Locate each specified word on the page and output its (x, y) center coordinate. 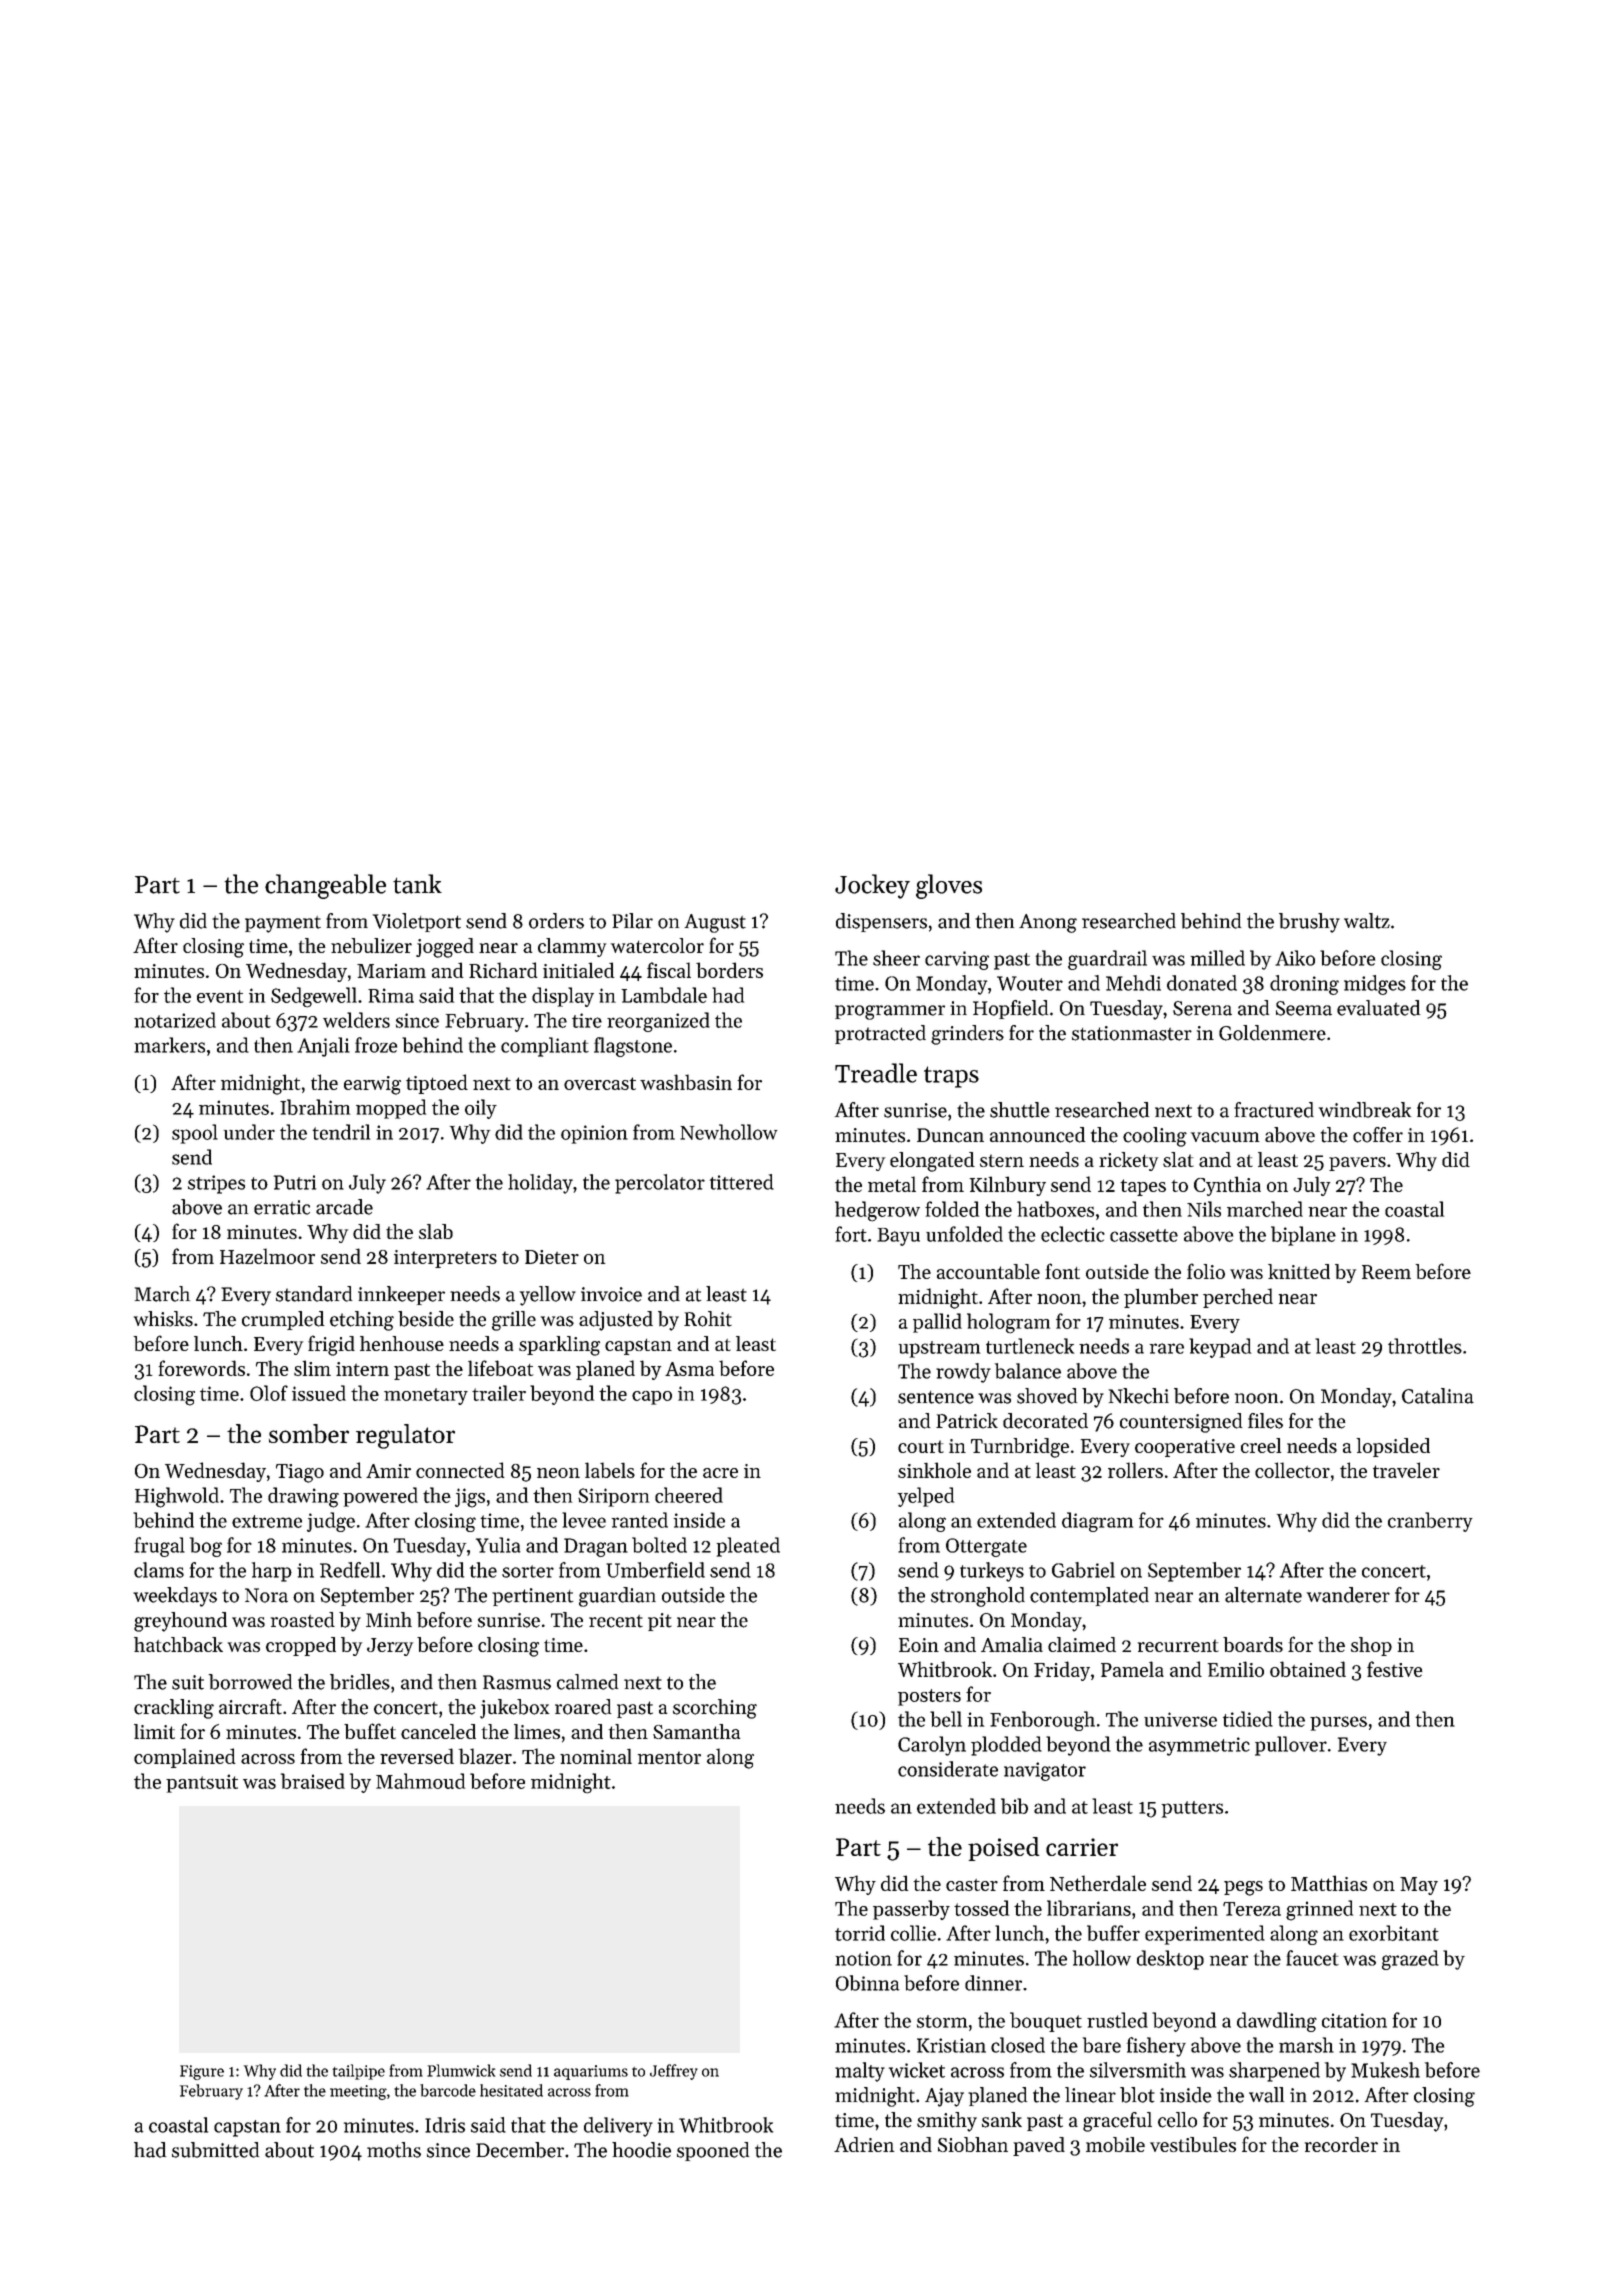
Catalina (1438, 1396)
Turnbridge (1020, 1448)
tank (417, 884)
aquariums (591, 2072)
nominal (596, 1756)
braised (313, 1781)
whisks (163, 1319)
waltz (1367, 921)
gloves (949, 886)
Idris (445, 2125)
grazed (1410, 1960)
